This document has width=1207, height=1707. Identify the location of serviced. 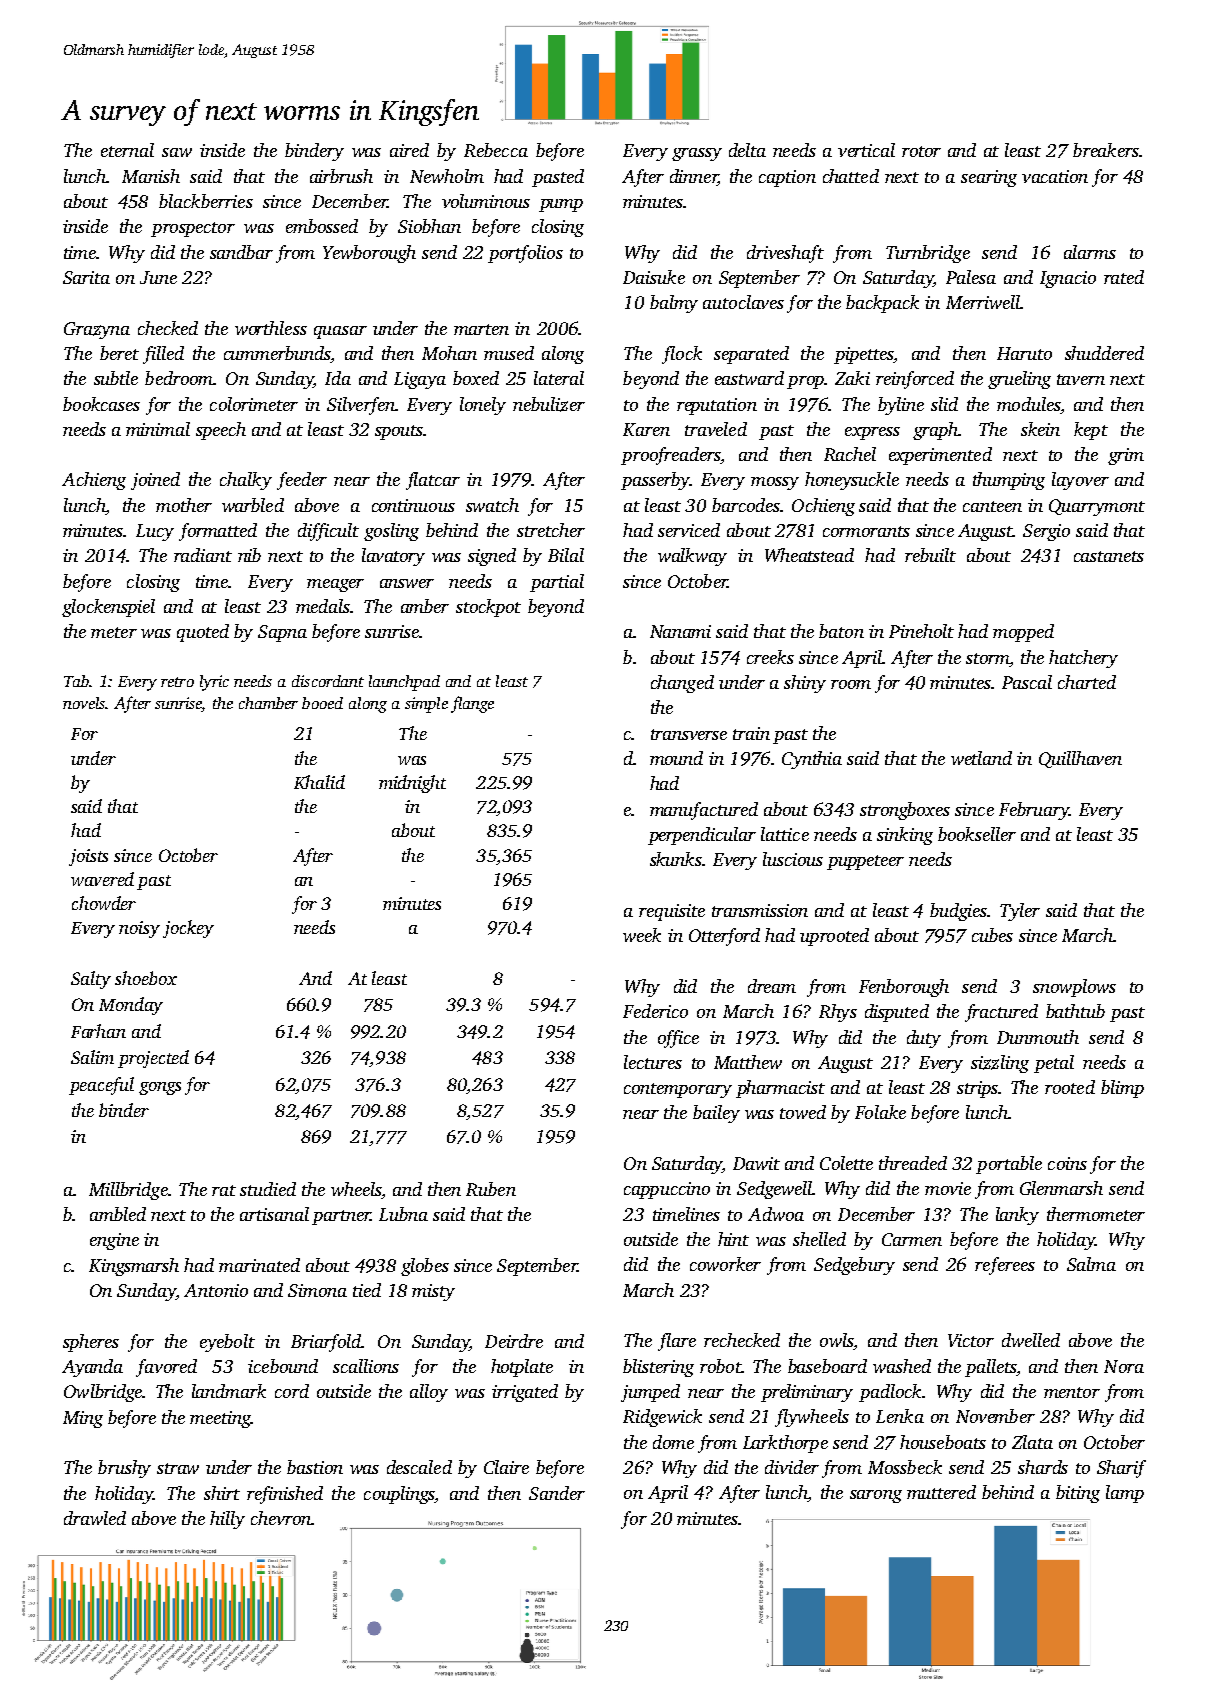
(689, 530).
